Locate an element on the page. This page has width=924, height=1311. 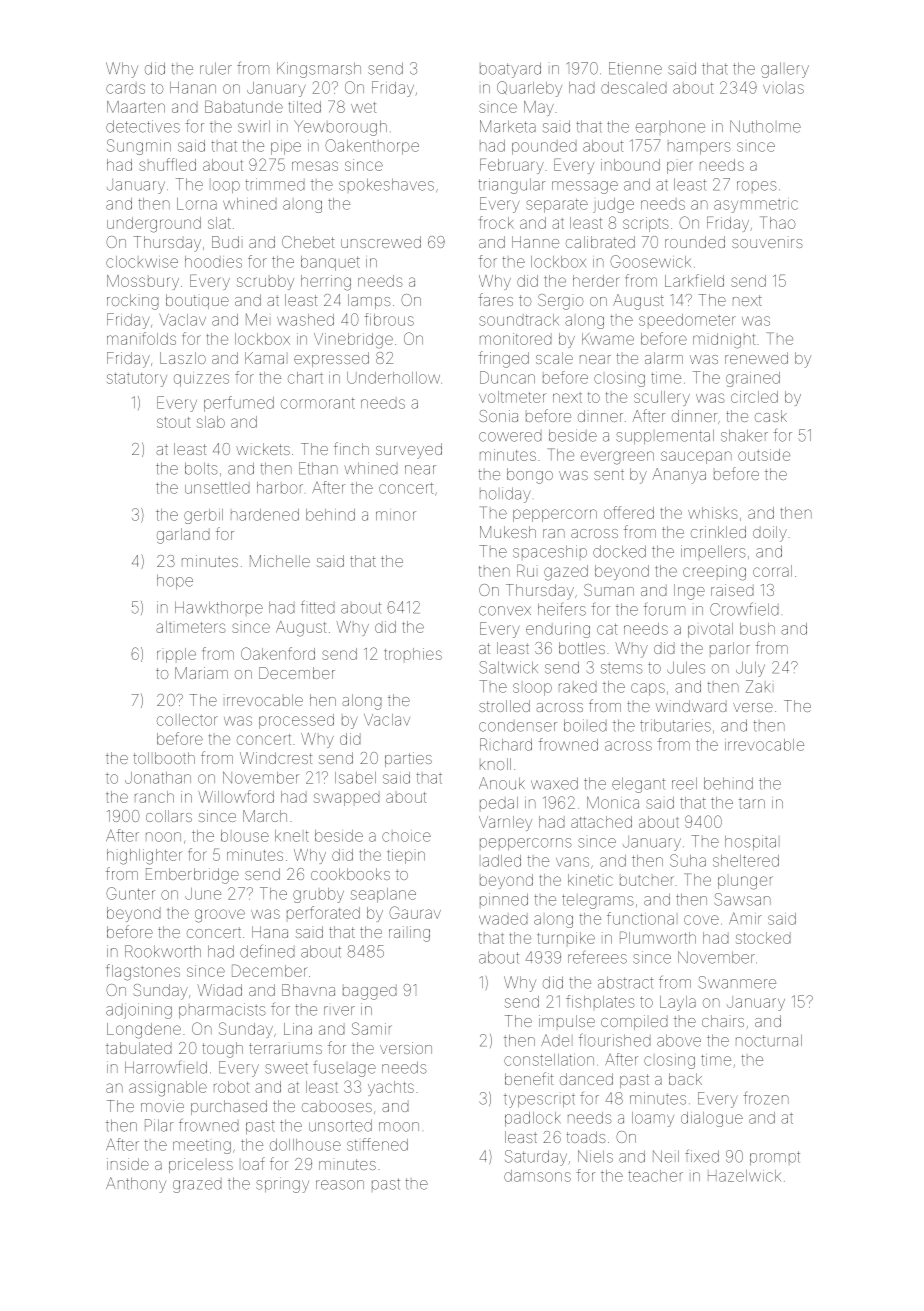
boatyard is located at coordinates (510, 70).
